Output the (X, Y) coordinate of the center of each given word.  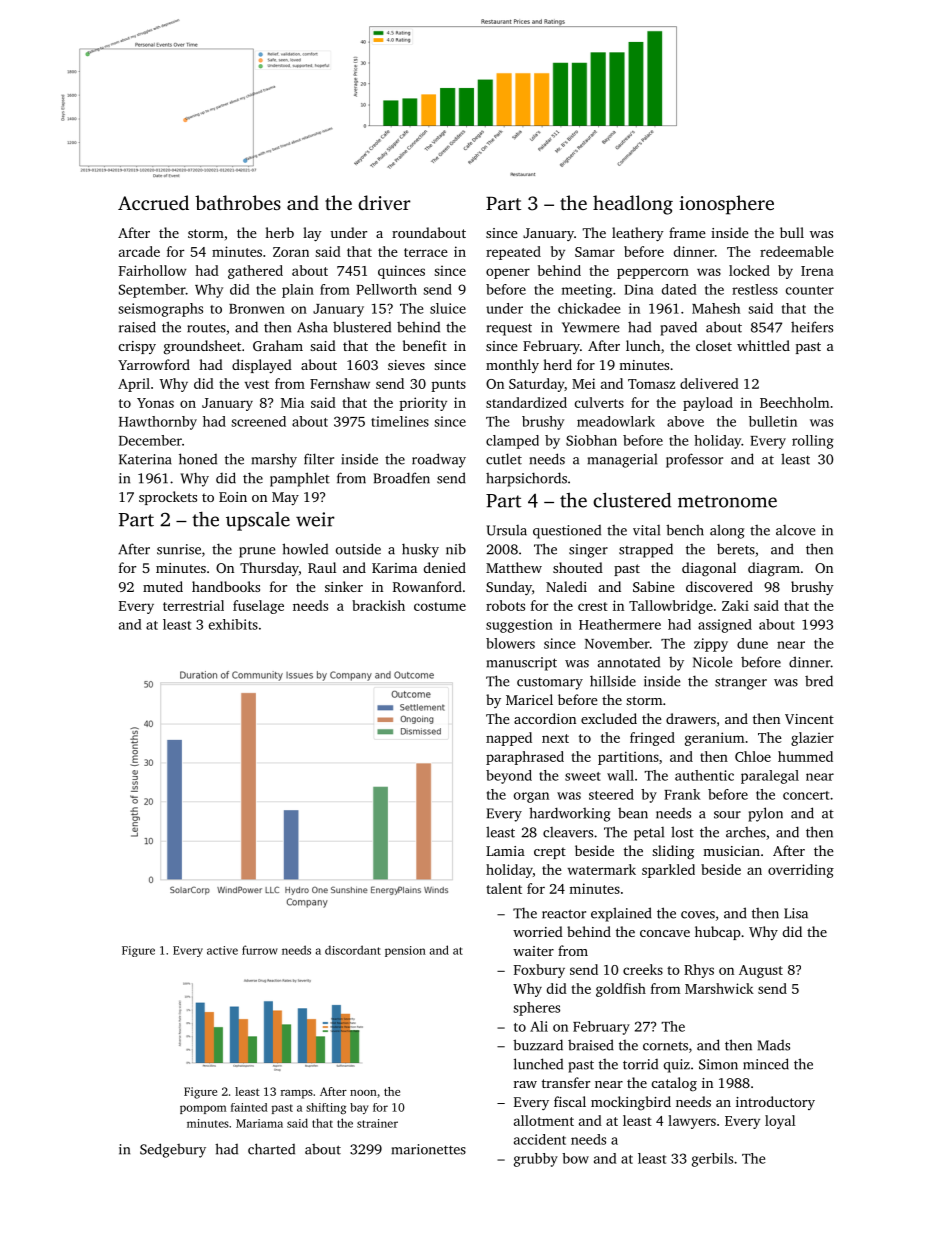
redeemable (797, 251)
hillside (613, 681)
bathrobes (238, 202)
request (509, 329)
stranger (741, 684)
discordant (353, 950)
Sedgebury (173, 1150)
